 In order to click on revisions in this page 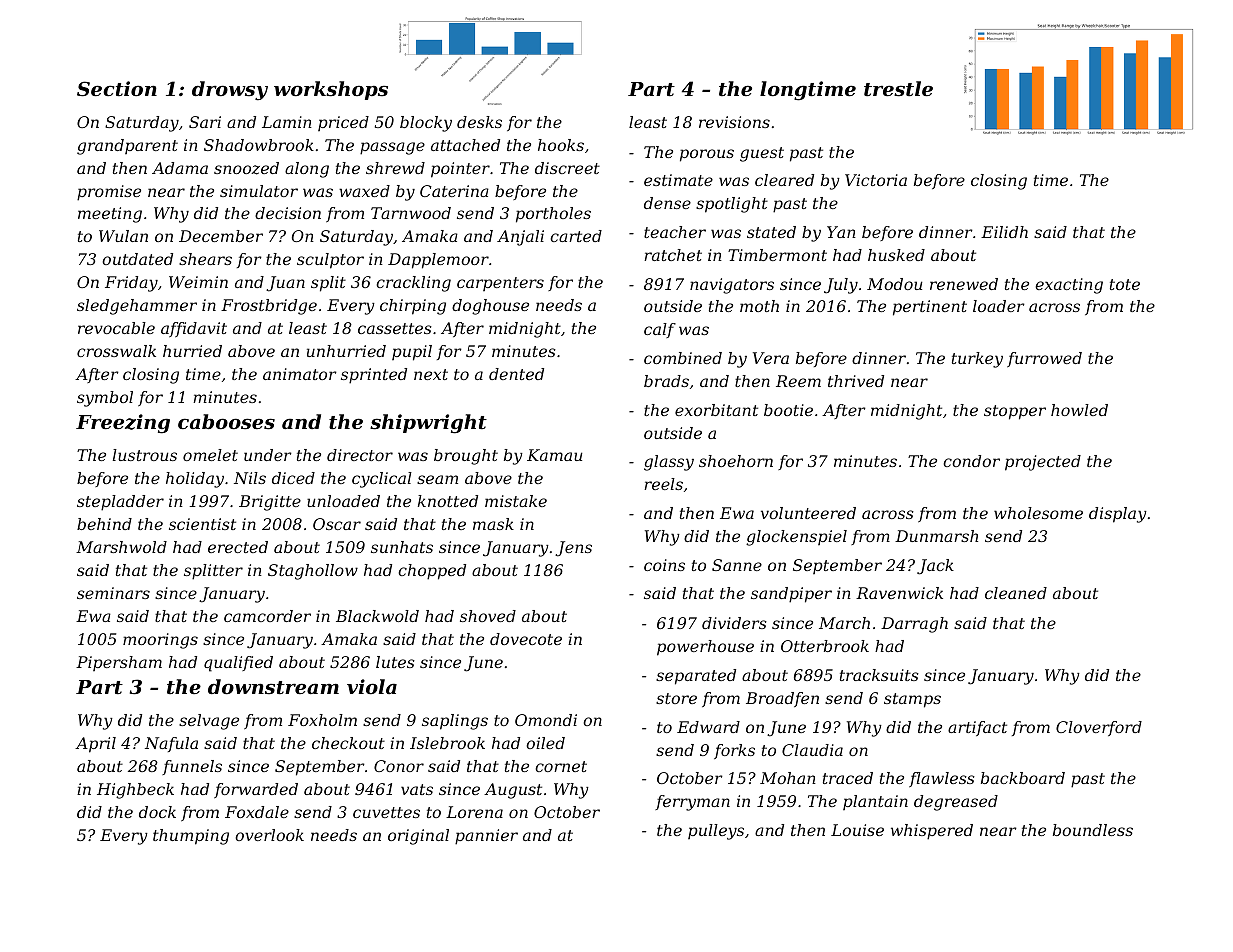, I will do `click(734, 122)`.
